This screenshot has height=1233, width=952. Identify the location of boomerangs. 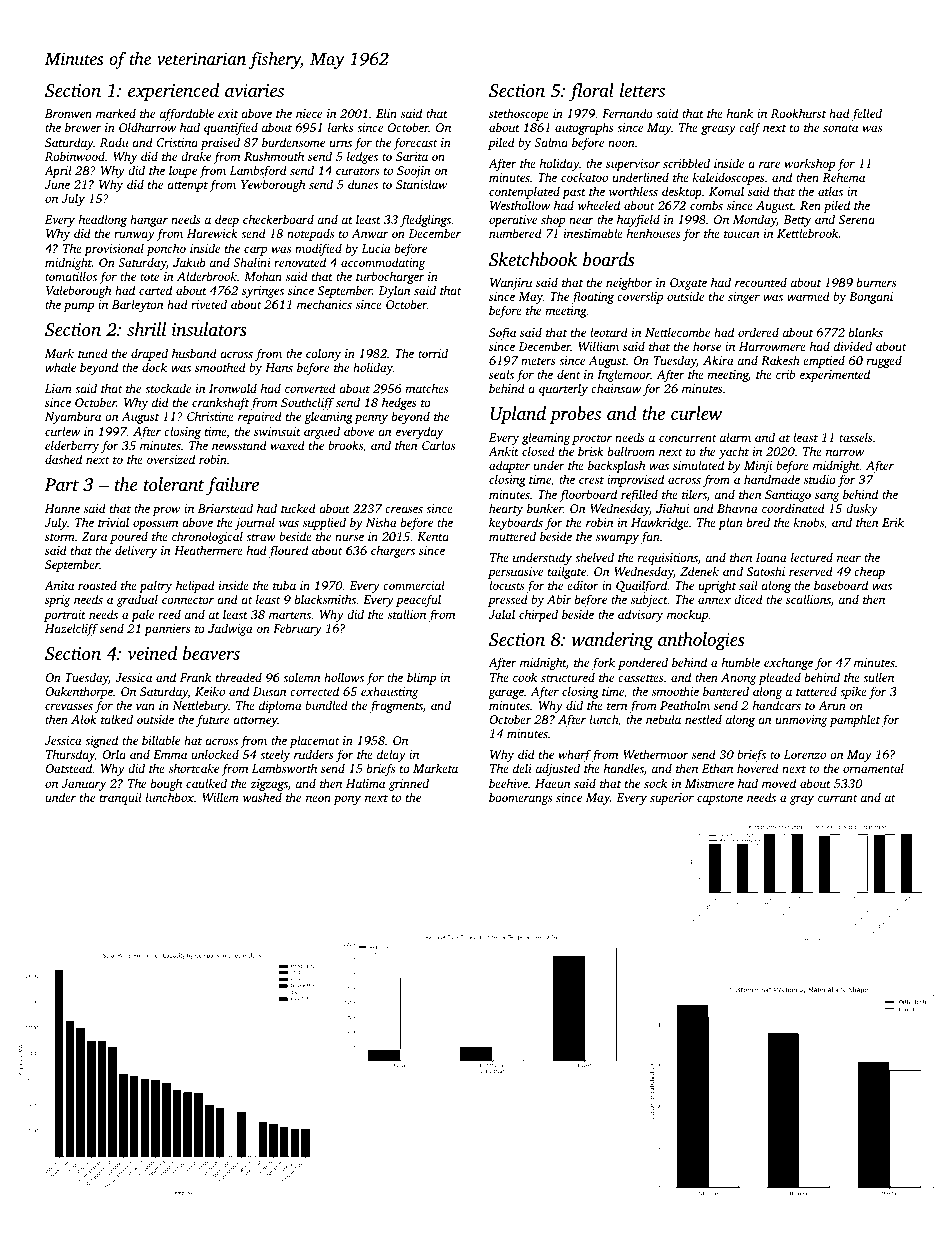
(520, 798).
